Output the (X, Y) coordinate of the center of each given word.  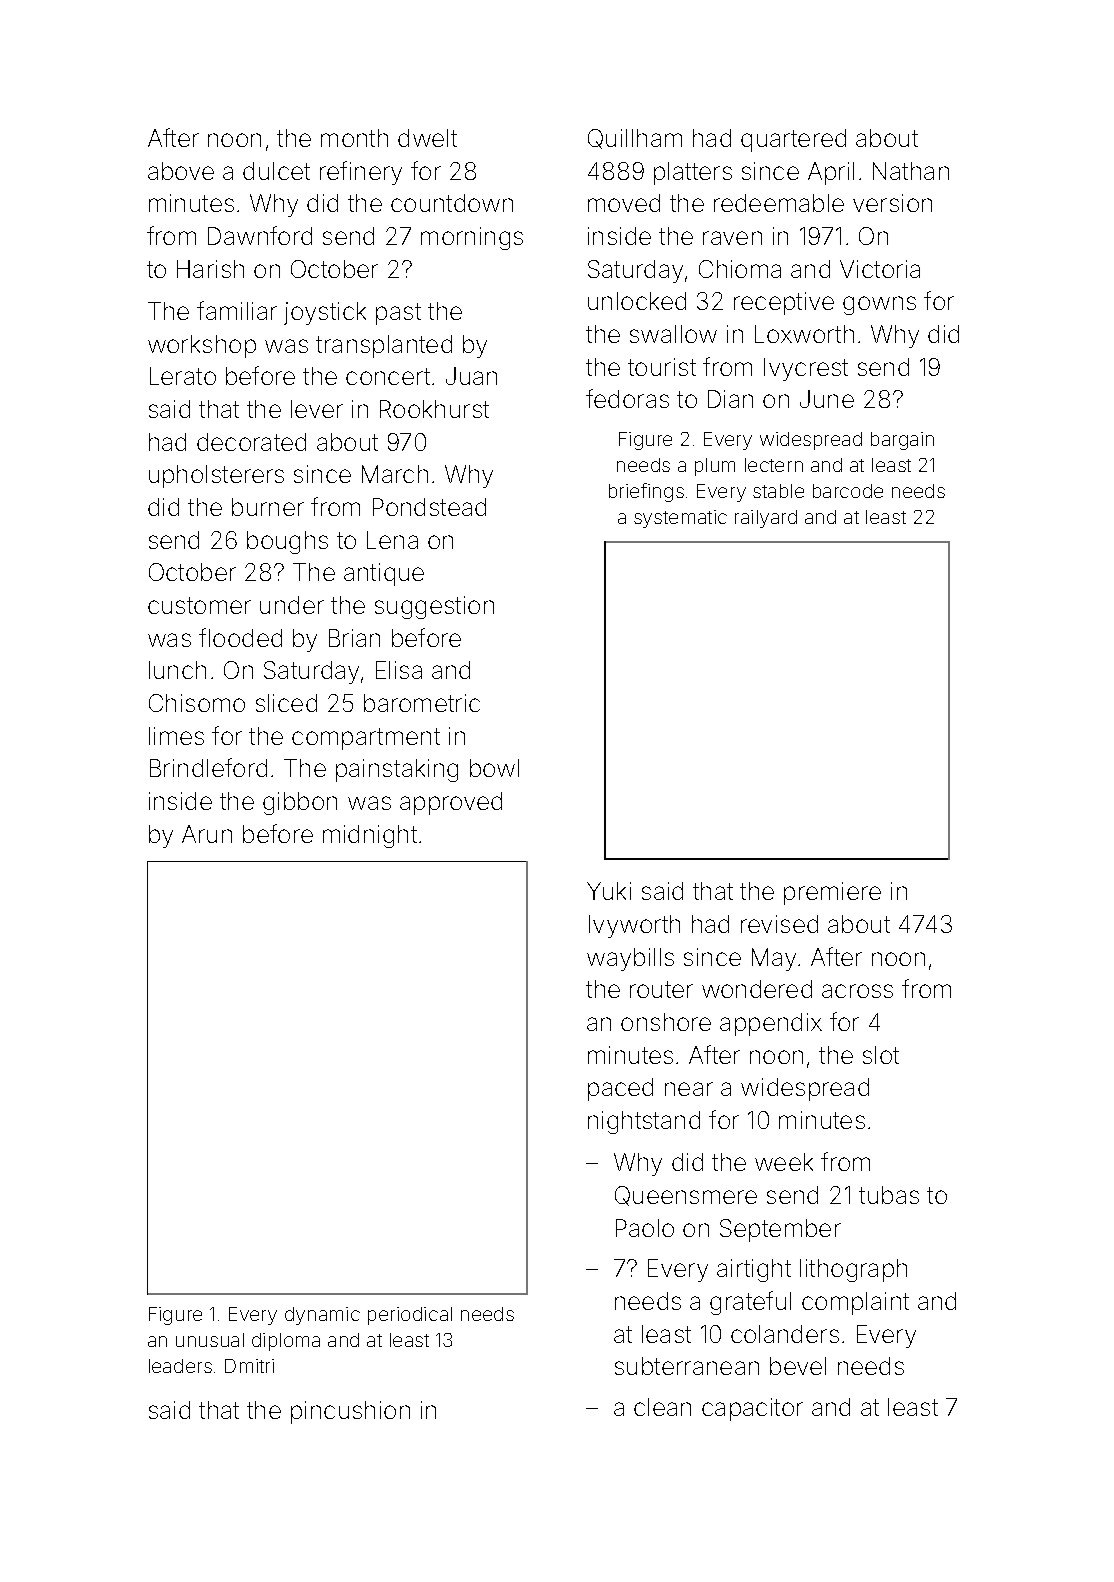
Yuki (609, 891)
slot (881, 1055)
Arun (207, 834)
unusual (210, 1340)
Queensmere (686, 1196)
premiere (832, 893)
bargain (902, 441)
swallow (673, 334)
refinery (361, 173)
